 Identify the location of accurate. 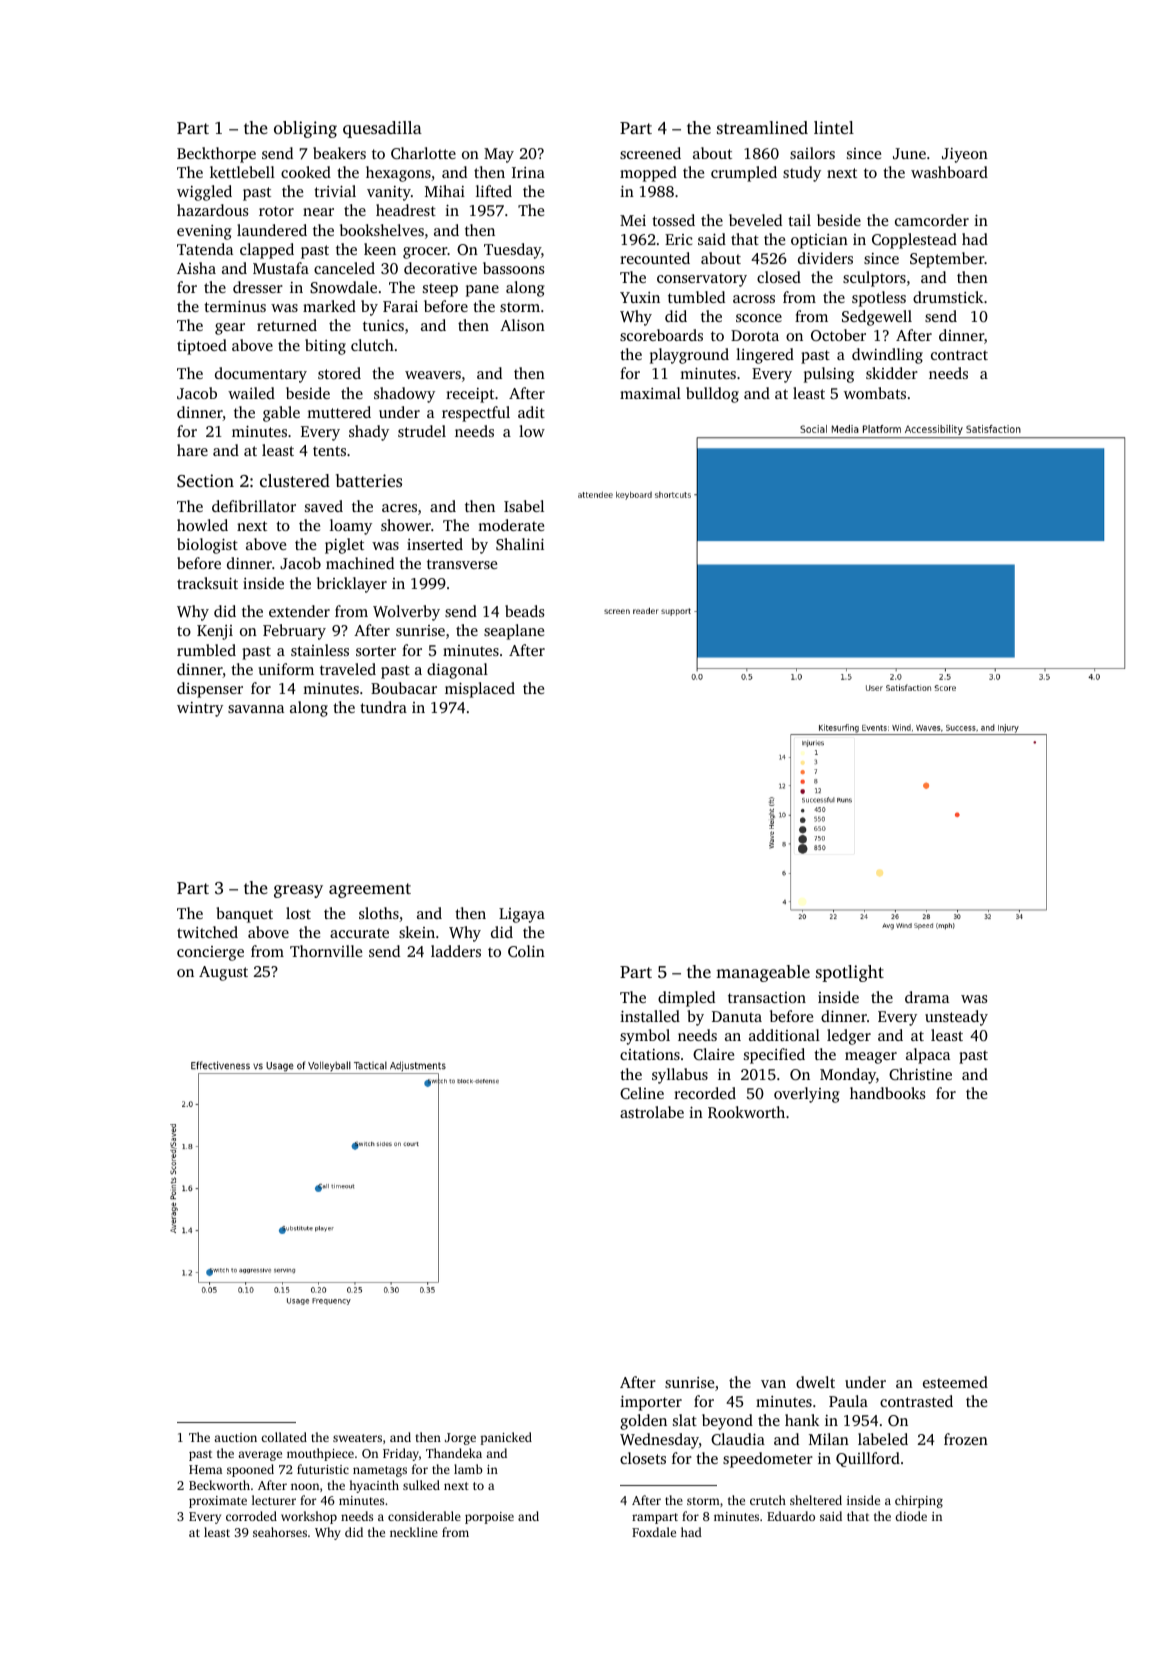
(359, 933).
